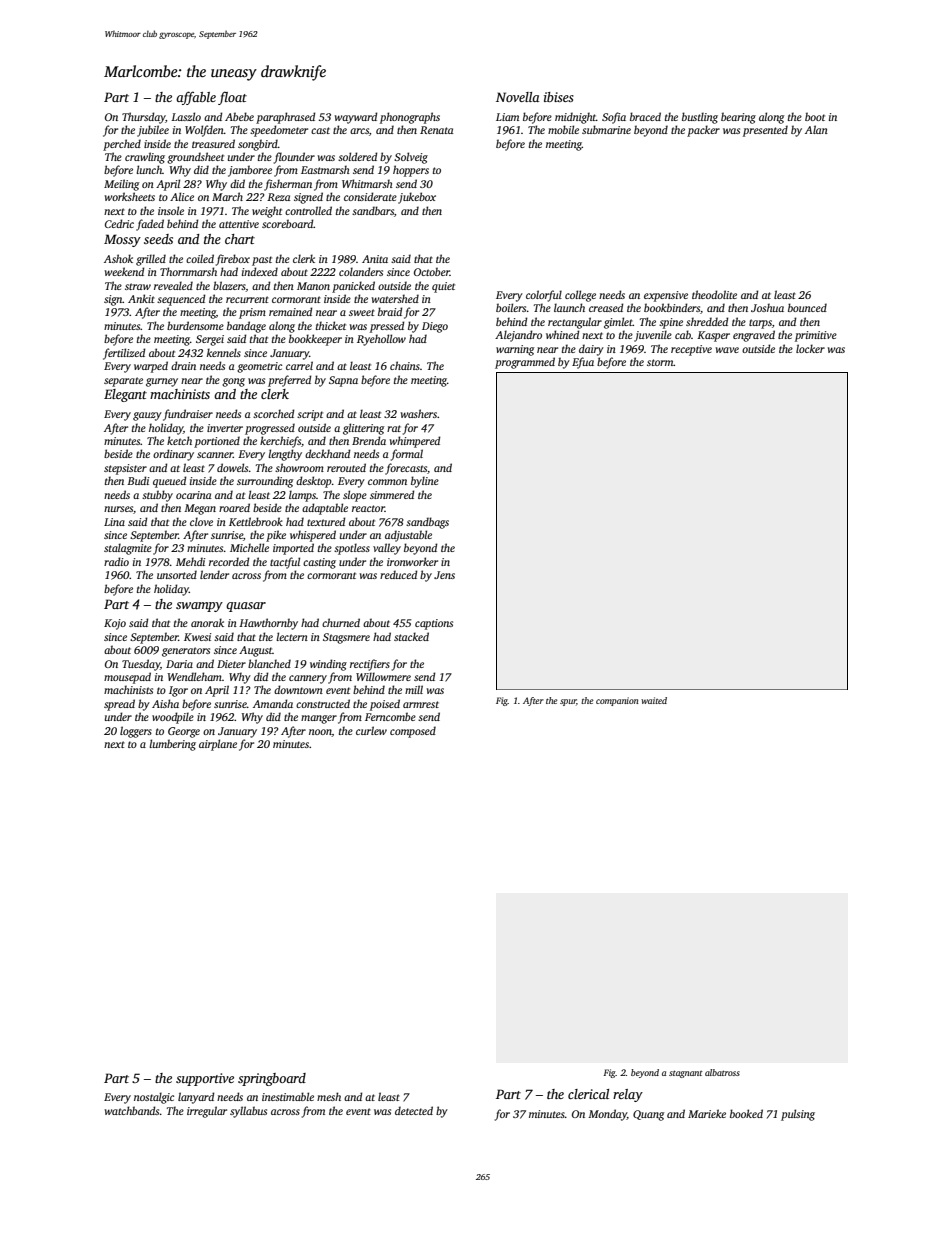  What do you see at coordinates (765, 131) in the document?
I see `presented` at bounding box center [765, 131].
